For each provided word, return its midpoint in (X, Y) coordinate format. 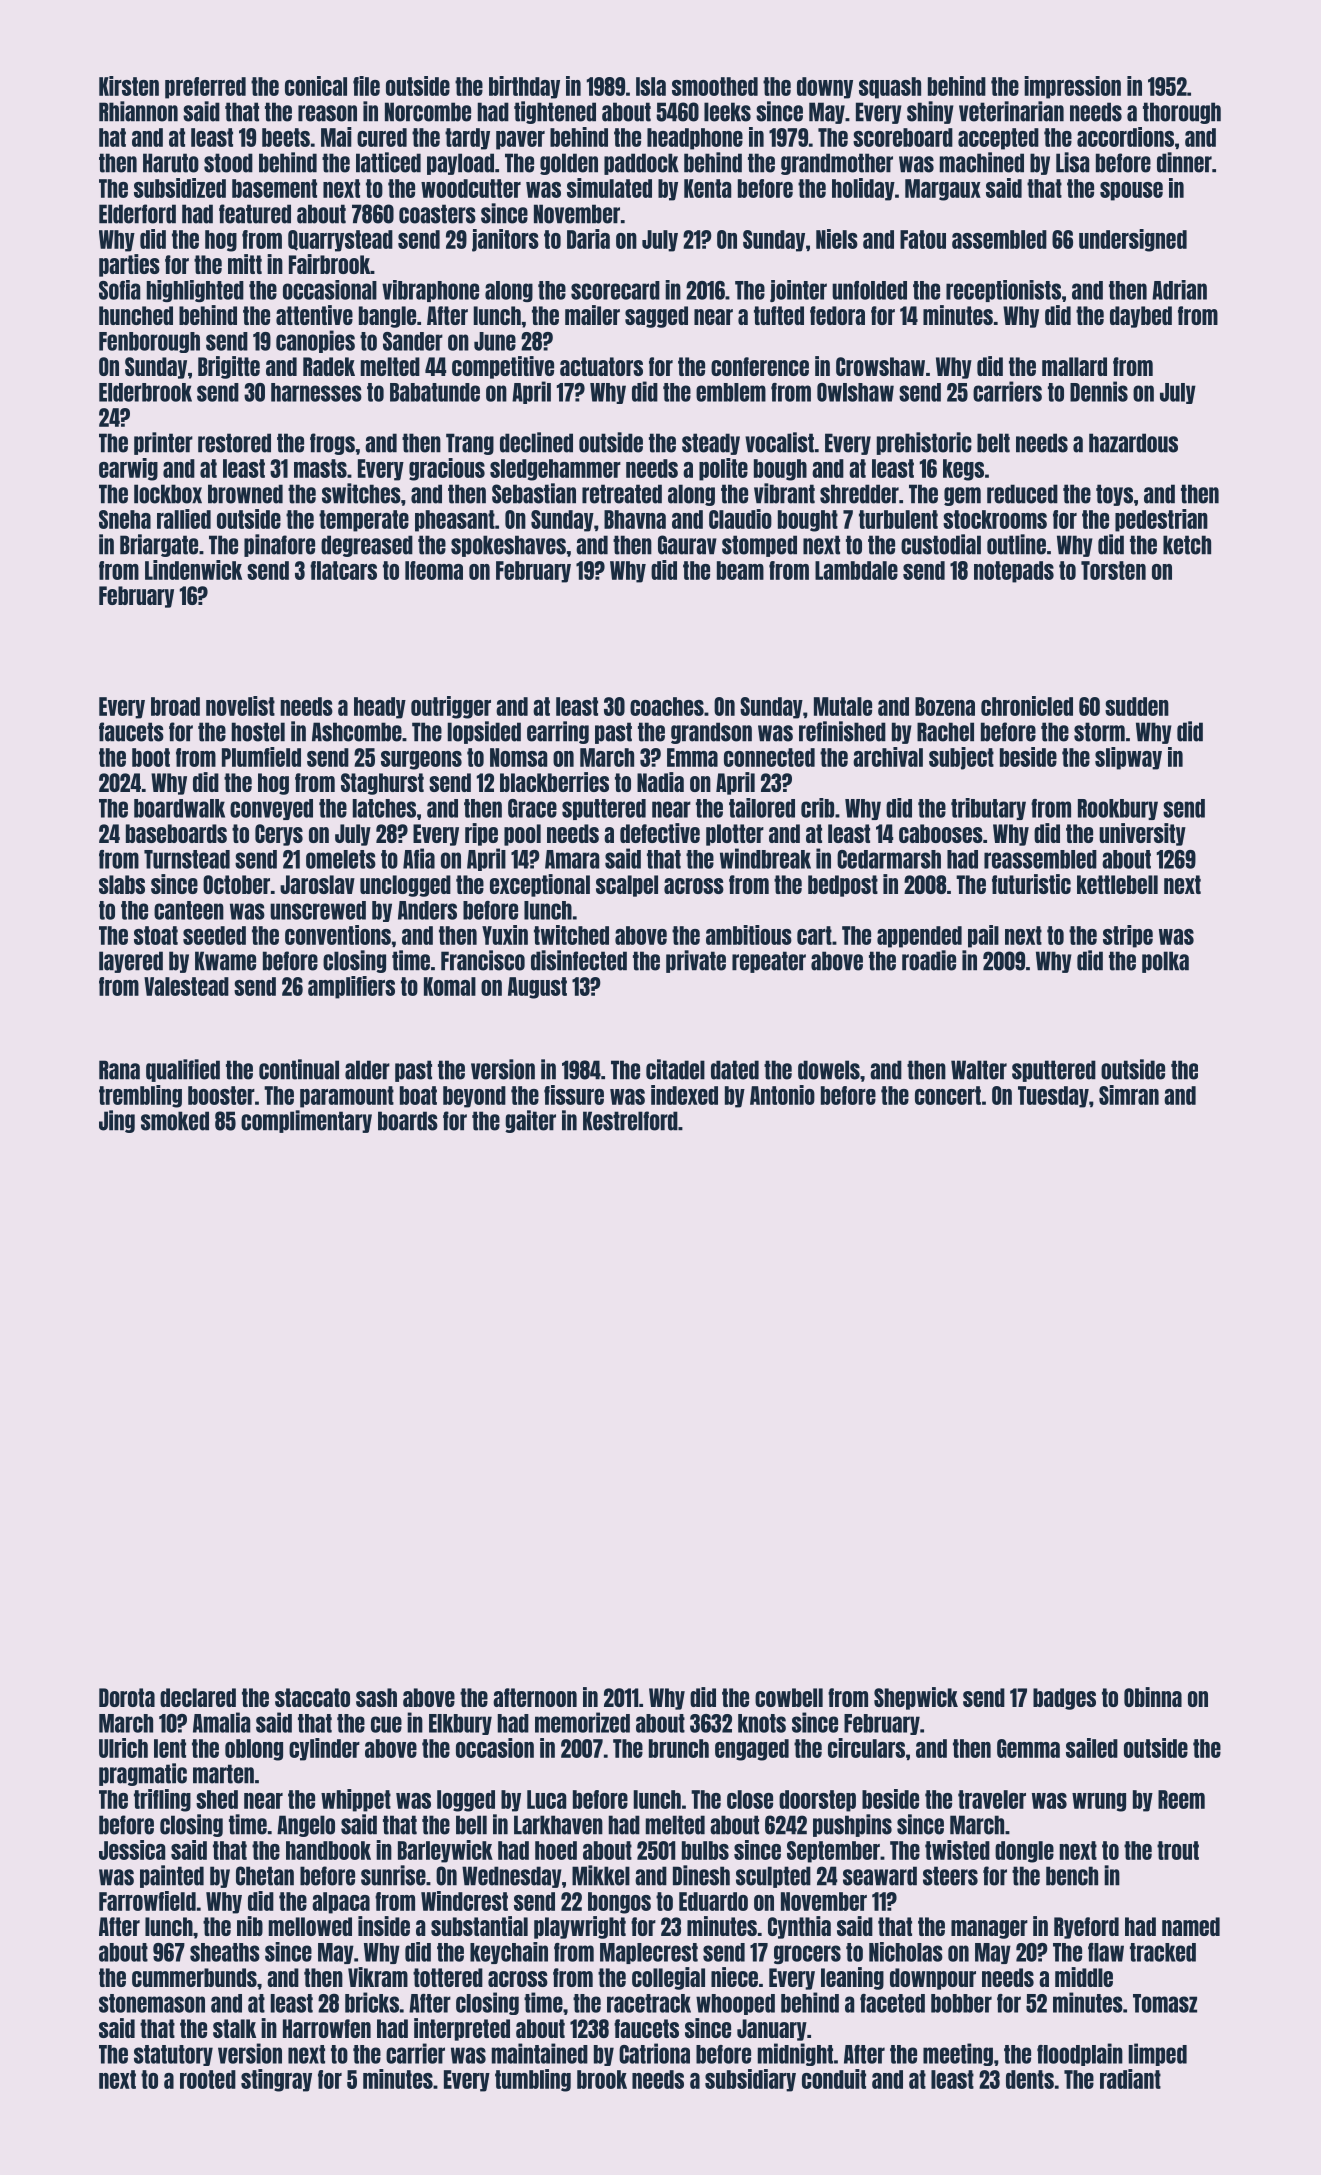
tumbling (533, 2080)
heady (380, 708)
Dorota (127, 1697)
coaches (667, 706)
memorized (582, 1722)
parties (129, 265)
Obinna (1153, 1697)
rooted (208, 2079)
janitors (505, 240)
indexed (684, 1095)
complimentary (306, 1121)
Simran (1129, 1095)
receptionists (1003, 291)
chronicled (1027, 706)
